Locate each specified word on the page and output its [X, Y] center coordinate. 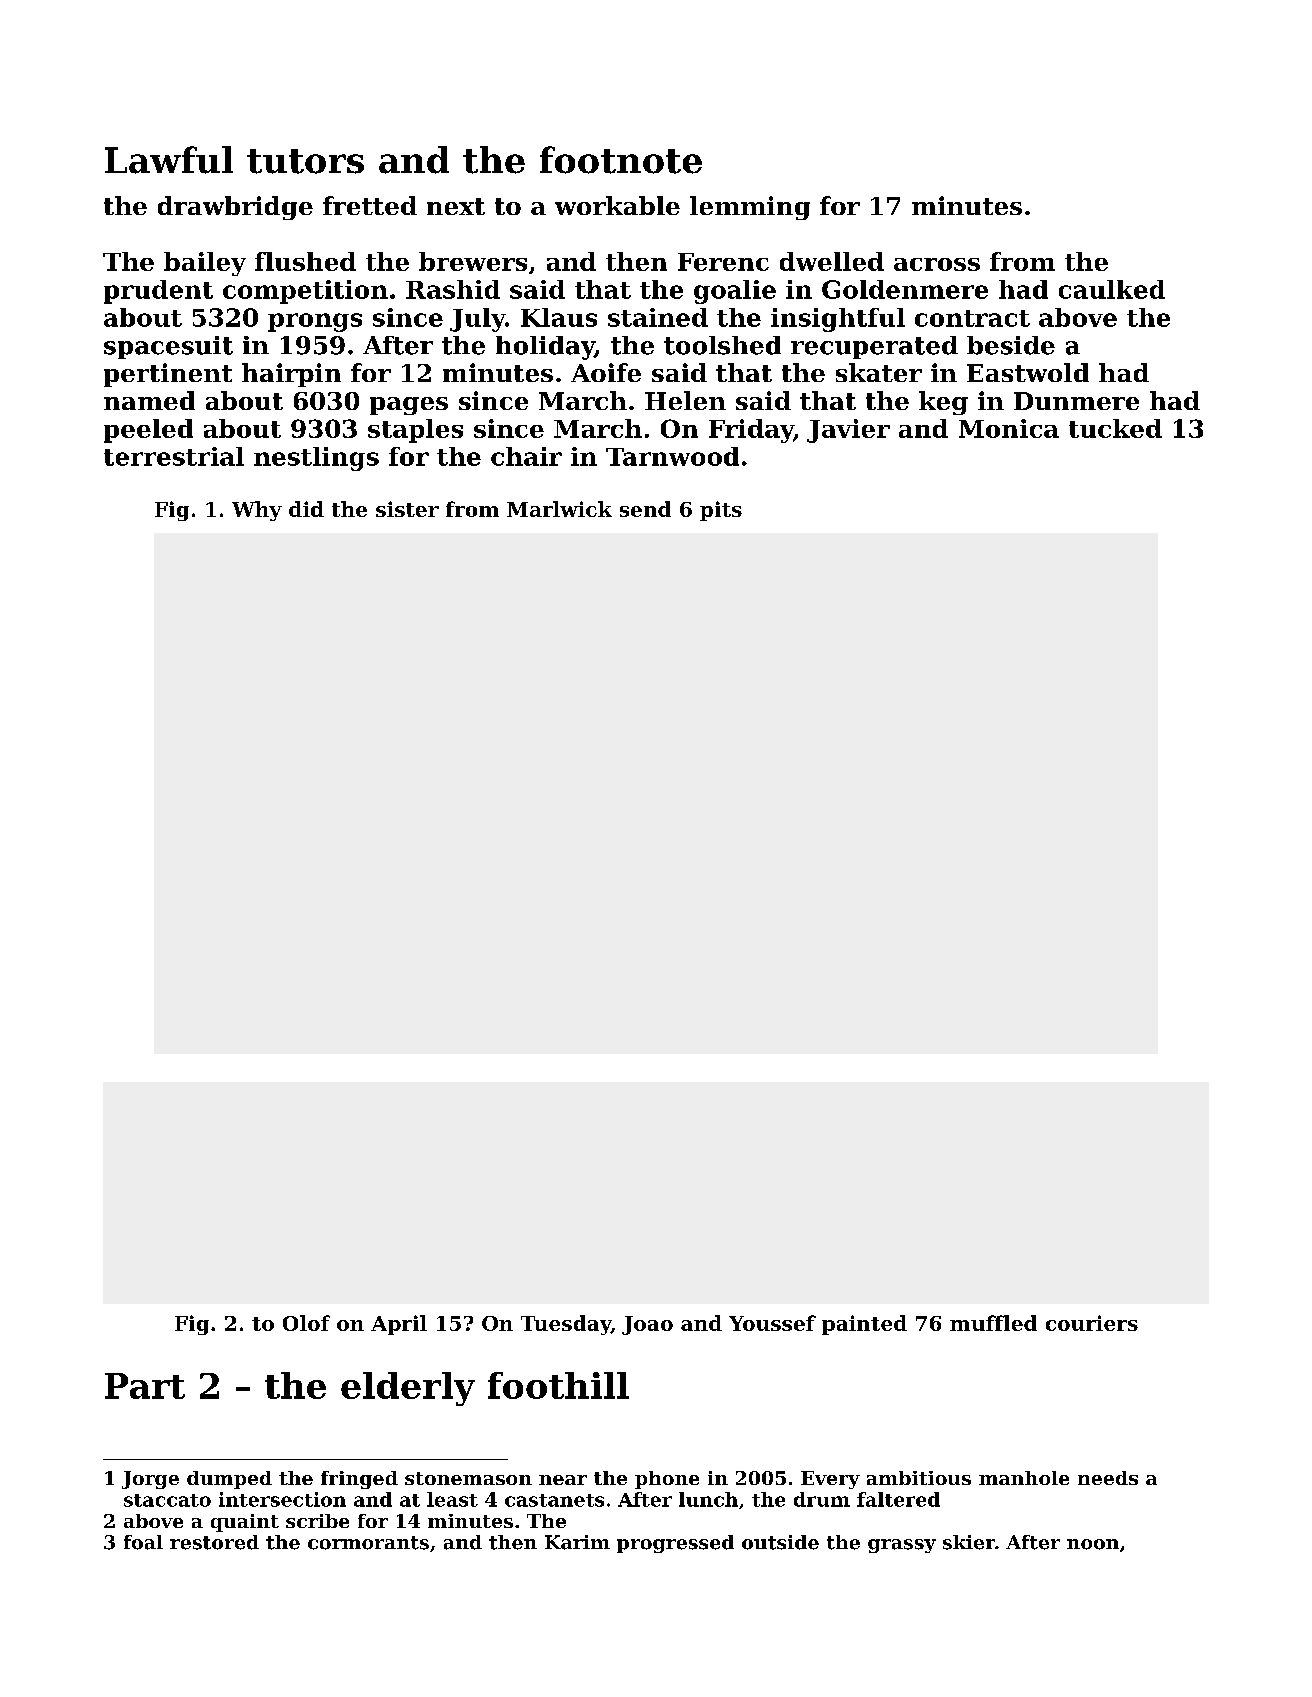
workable [617, 205]
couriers [1092, 1323]
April [399, 1325]
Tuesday [566, 1325]
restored [214, 1542]
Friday [751, 431]
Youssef [772, 1323]
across [937, 264]
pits [721, 511]
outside [780, 1542]
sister [407, 509]
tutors [305, 161]
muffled [993, 1323]
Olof [306, 1323]
